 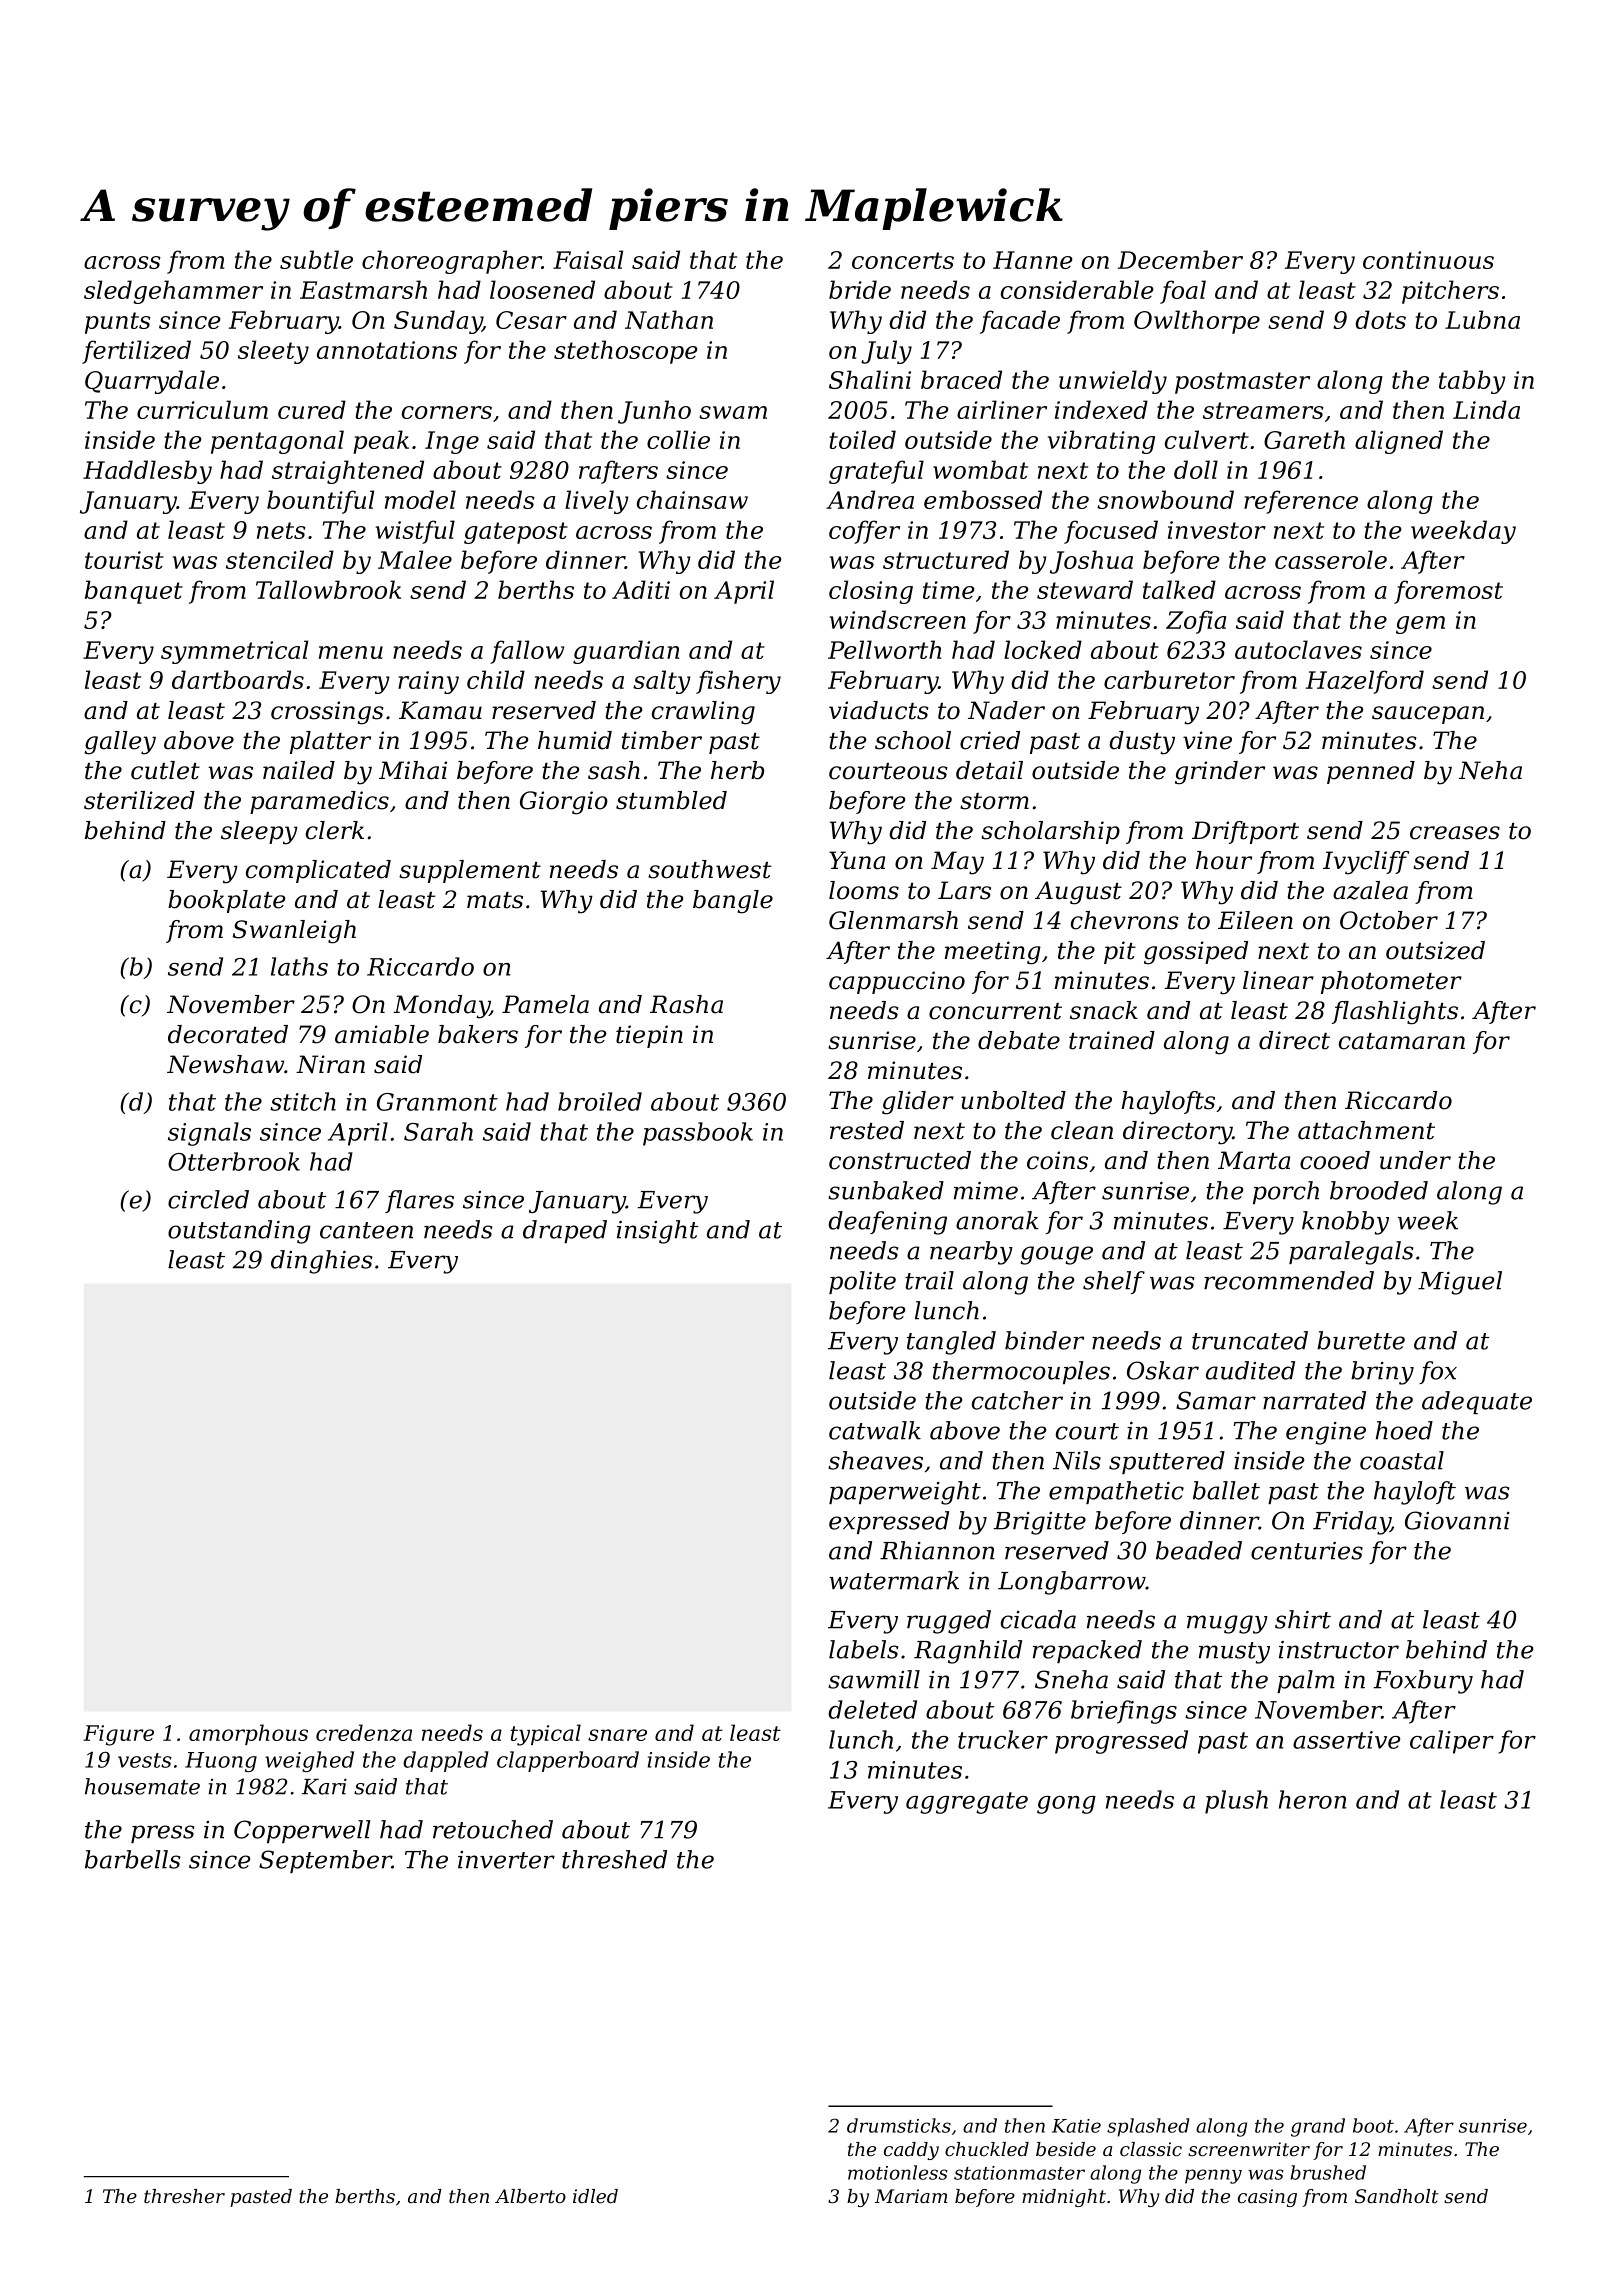 I want to click on corners, so click(x=447, y=412).
